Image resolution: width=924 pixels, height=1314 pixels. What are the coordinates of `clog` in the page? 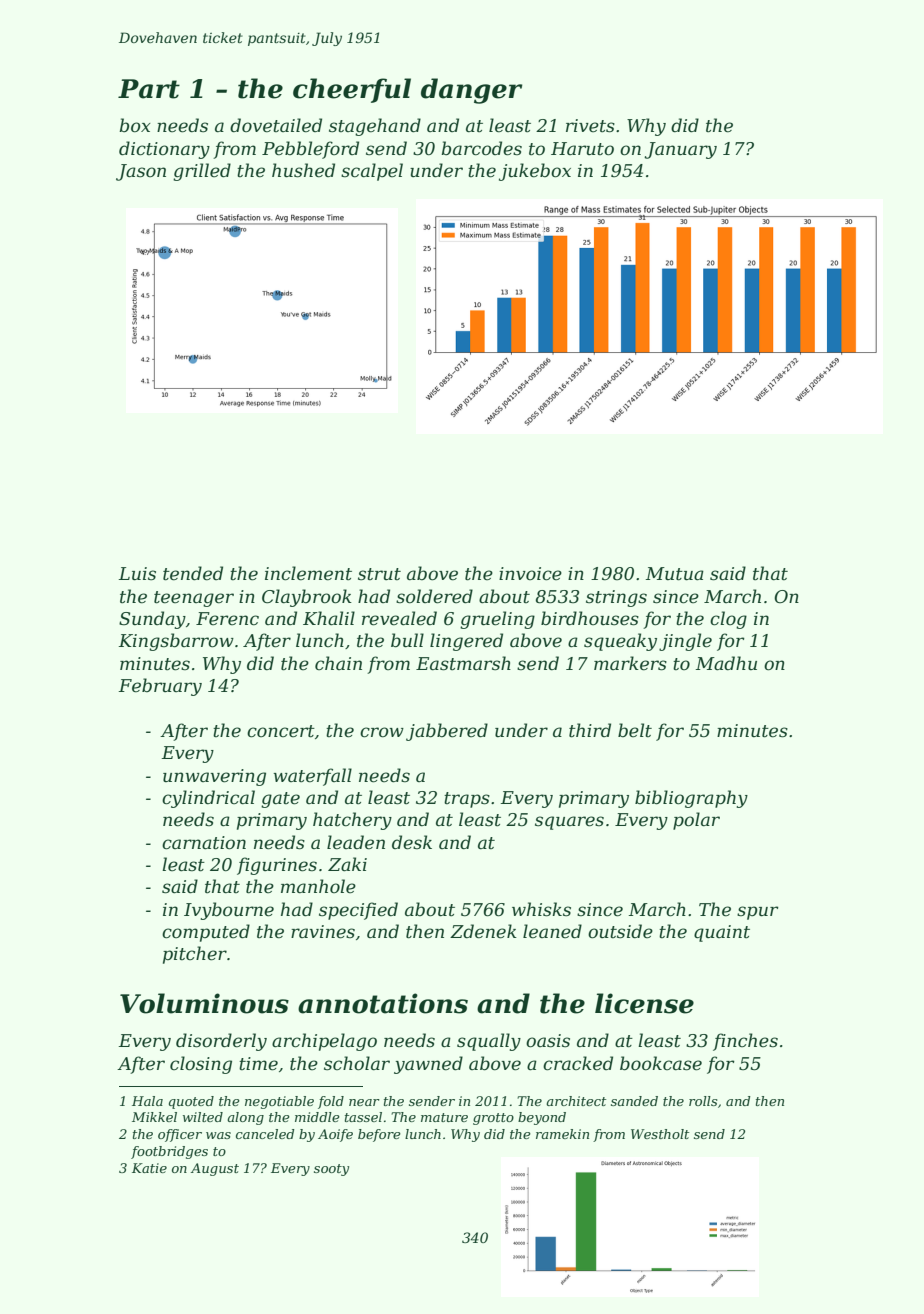 It's located at (728, 620).
